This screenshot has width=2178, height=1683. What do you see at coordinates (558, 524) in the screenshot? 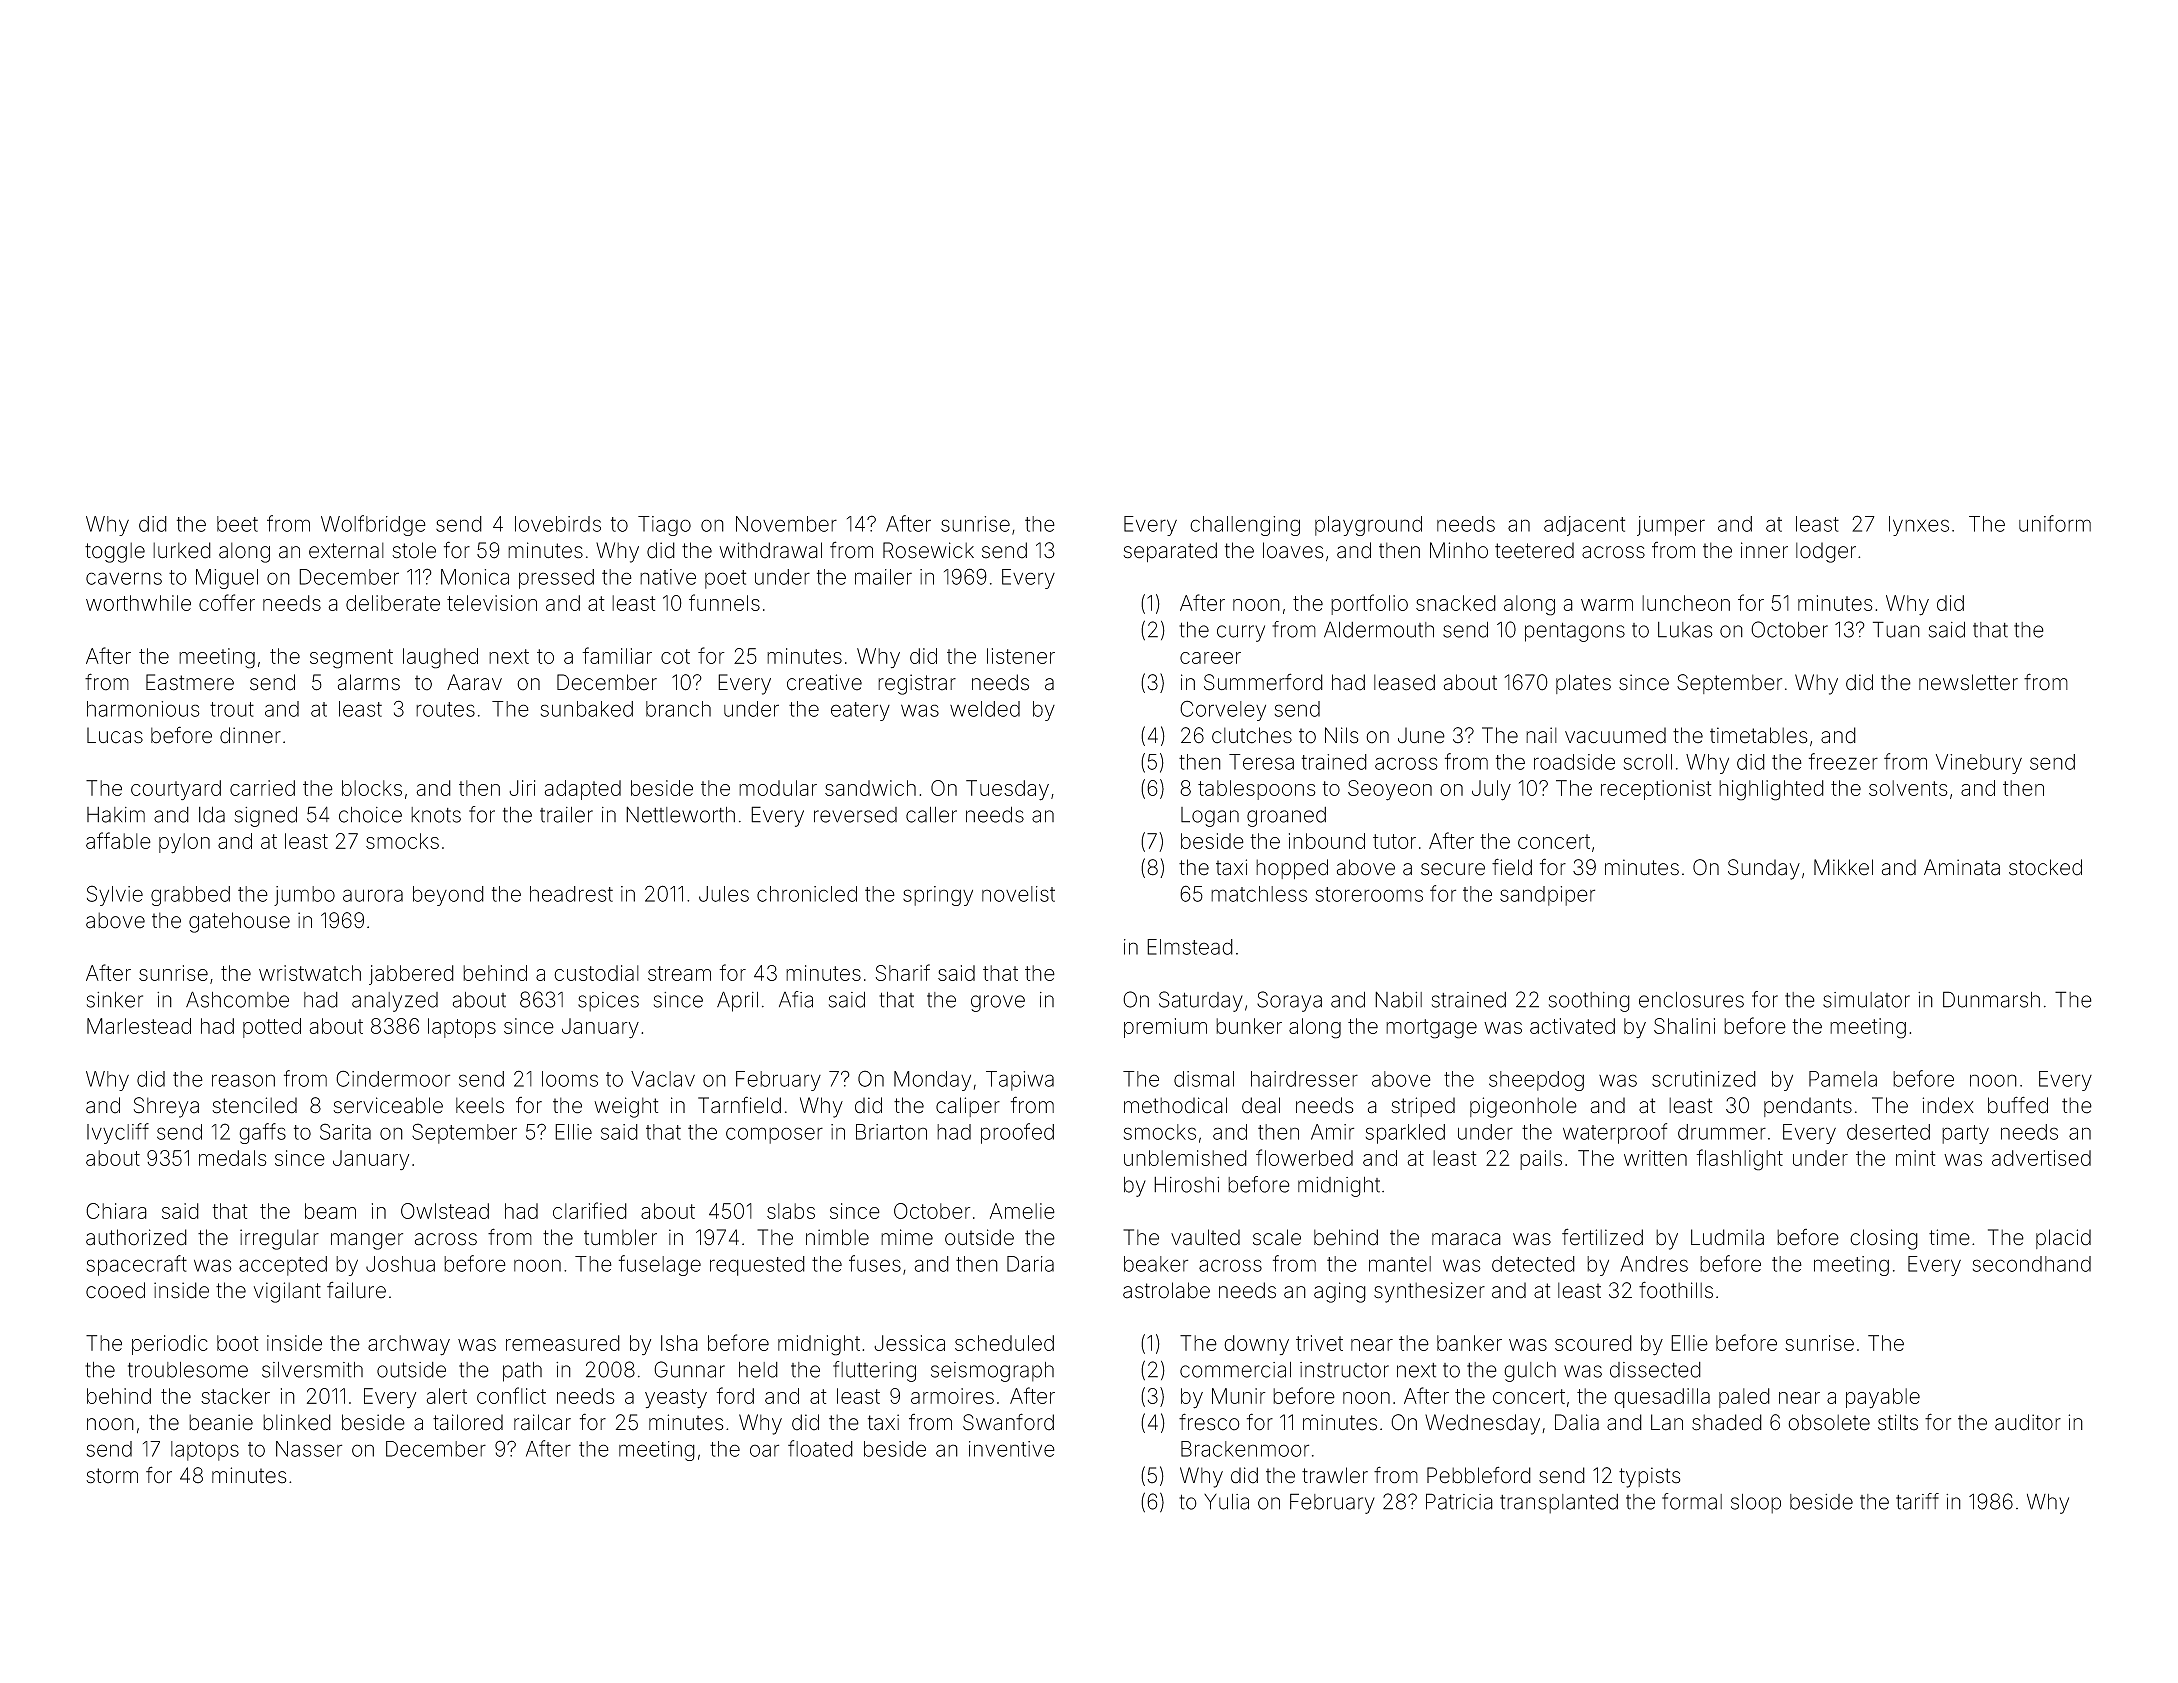
I see `lovebirds` at bounding box center [558, 524].
